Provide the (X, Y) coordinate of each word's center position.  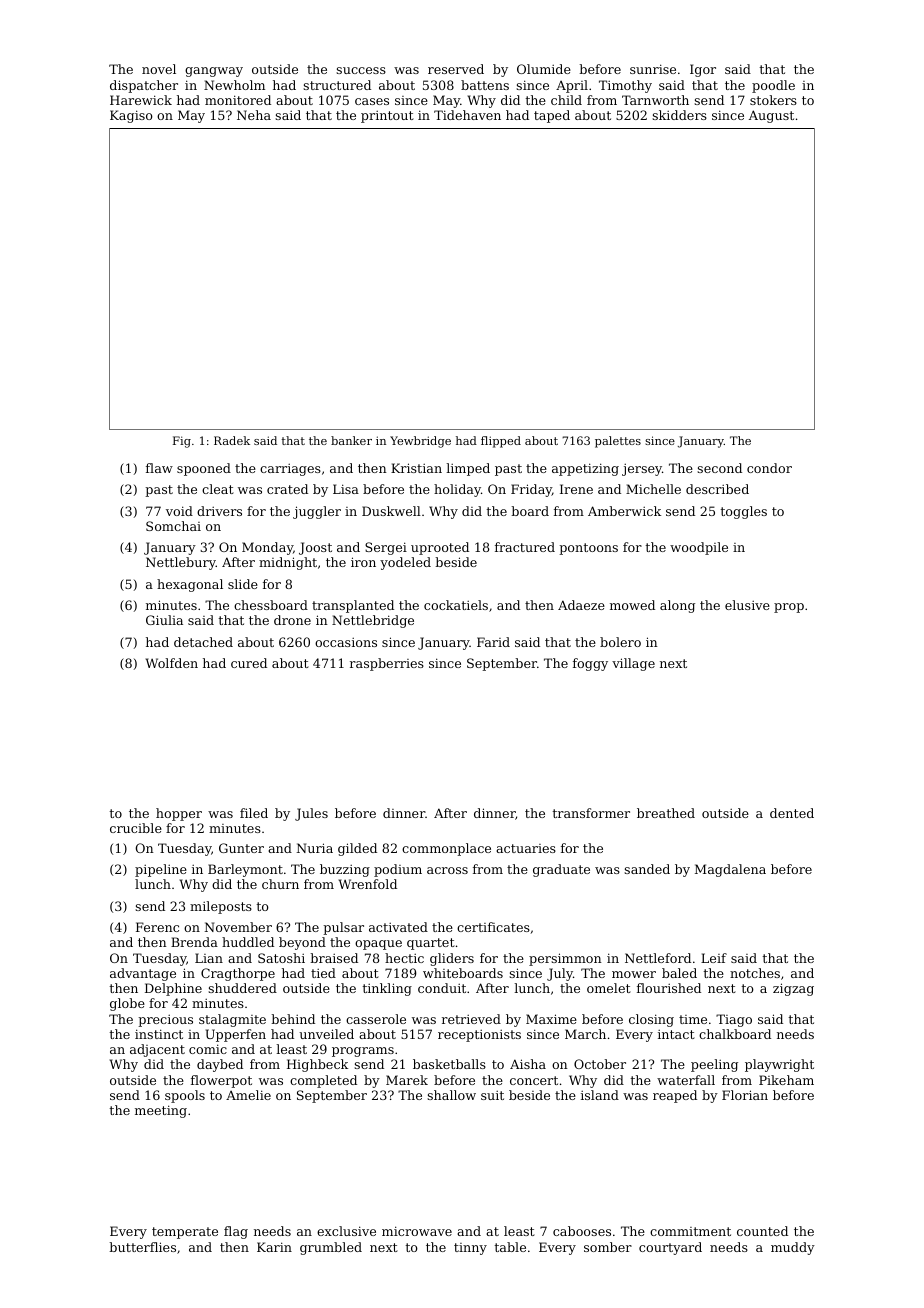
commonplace (446, 849)
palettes (618, 442)
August (771, 116)
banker (351, 440)
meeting (161, 1111)
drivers (219, 511)
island (600, 1095)
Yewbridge (420, 442)
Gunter (241, 848)
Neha (254, 115)
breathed (666, 813)
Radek (232, 440)
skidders (679, 115)
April (572, 86)
